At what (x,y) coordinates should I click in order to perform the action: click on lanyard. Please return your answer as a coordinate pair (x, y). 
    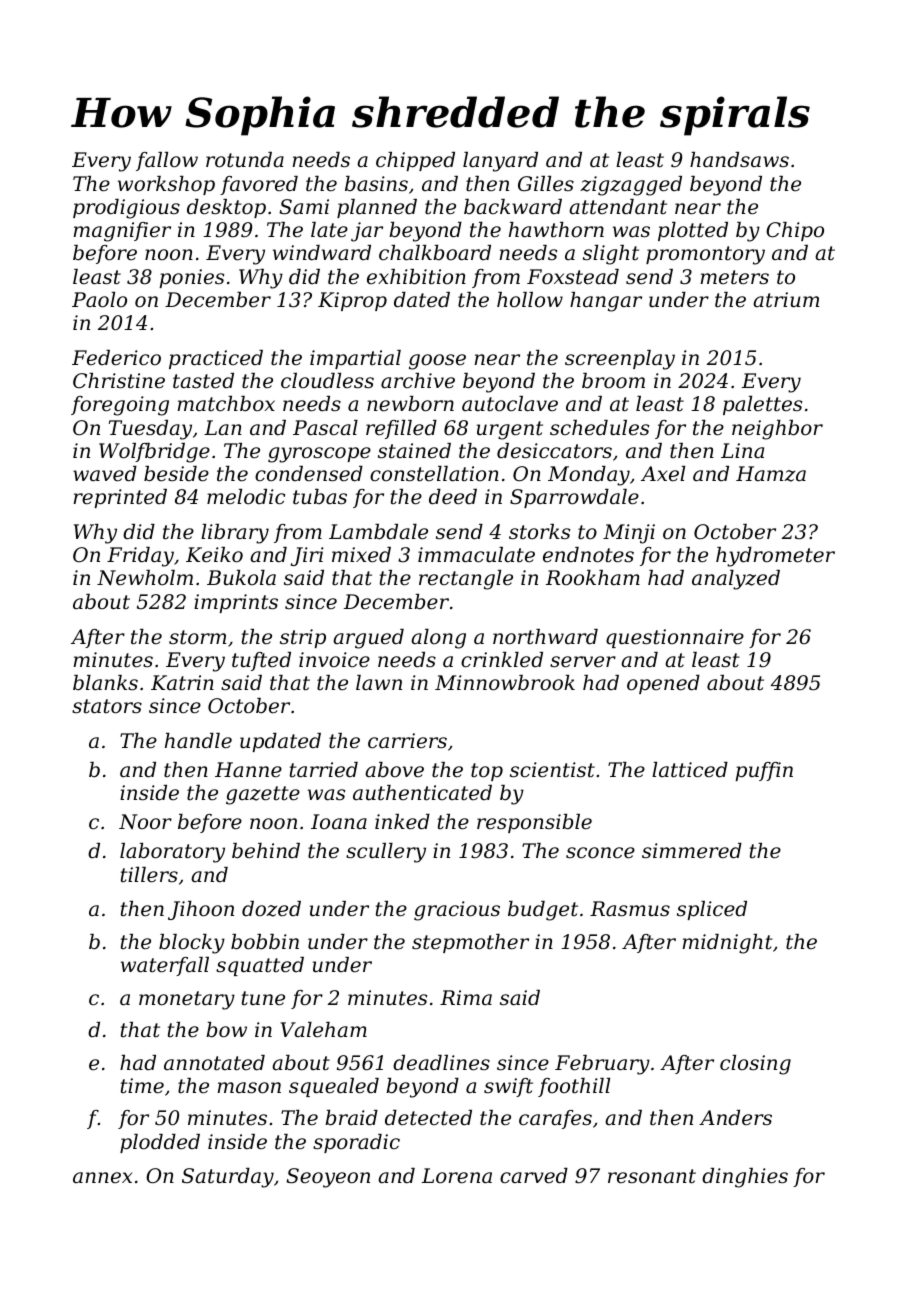
    Looking at the image, I should click on (500, 162).
